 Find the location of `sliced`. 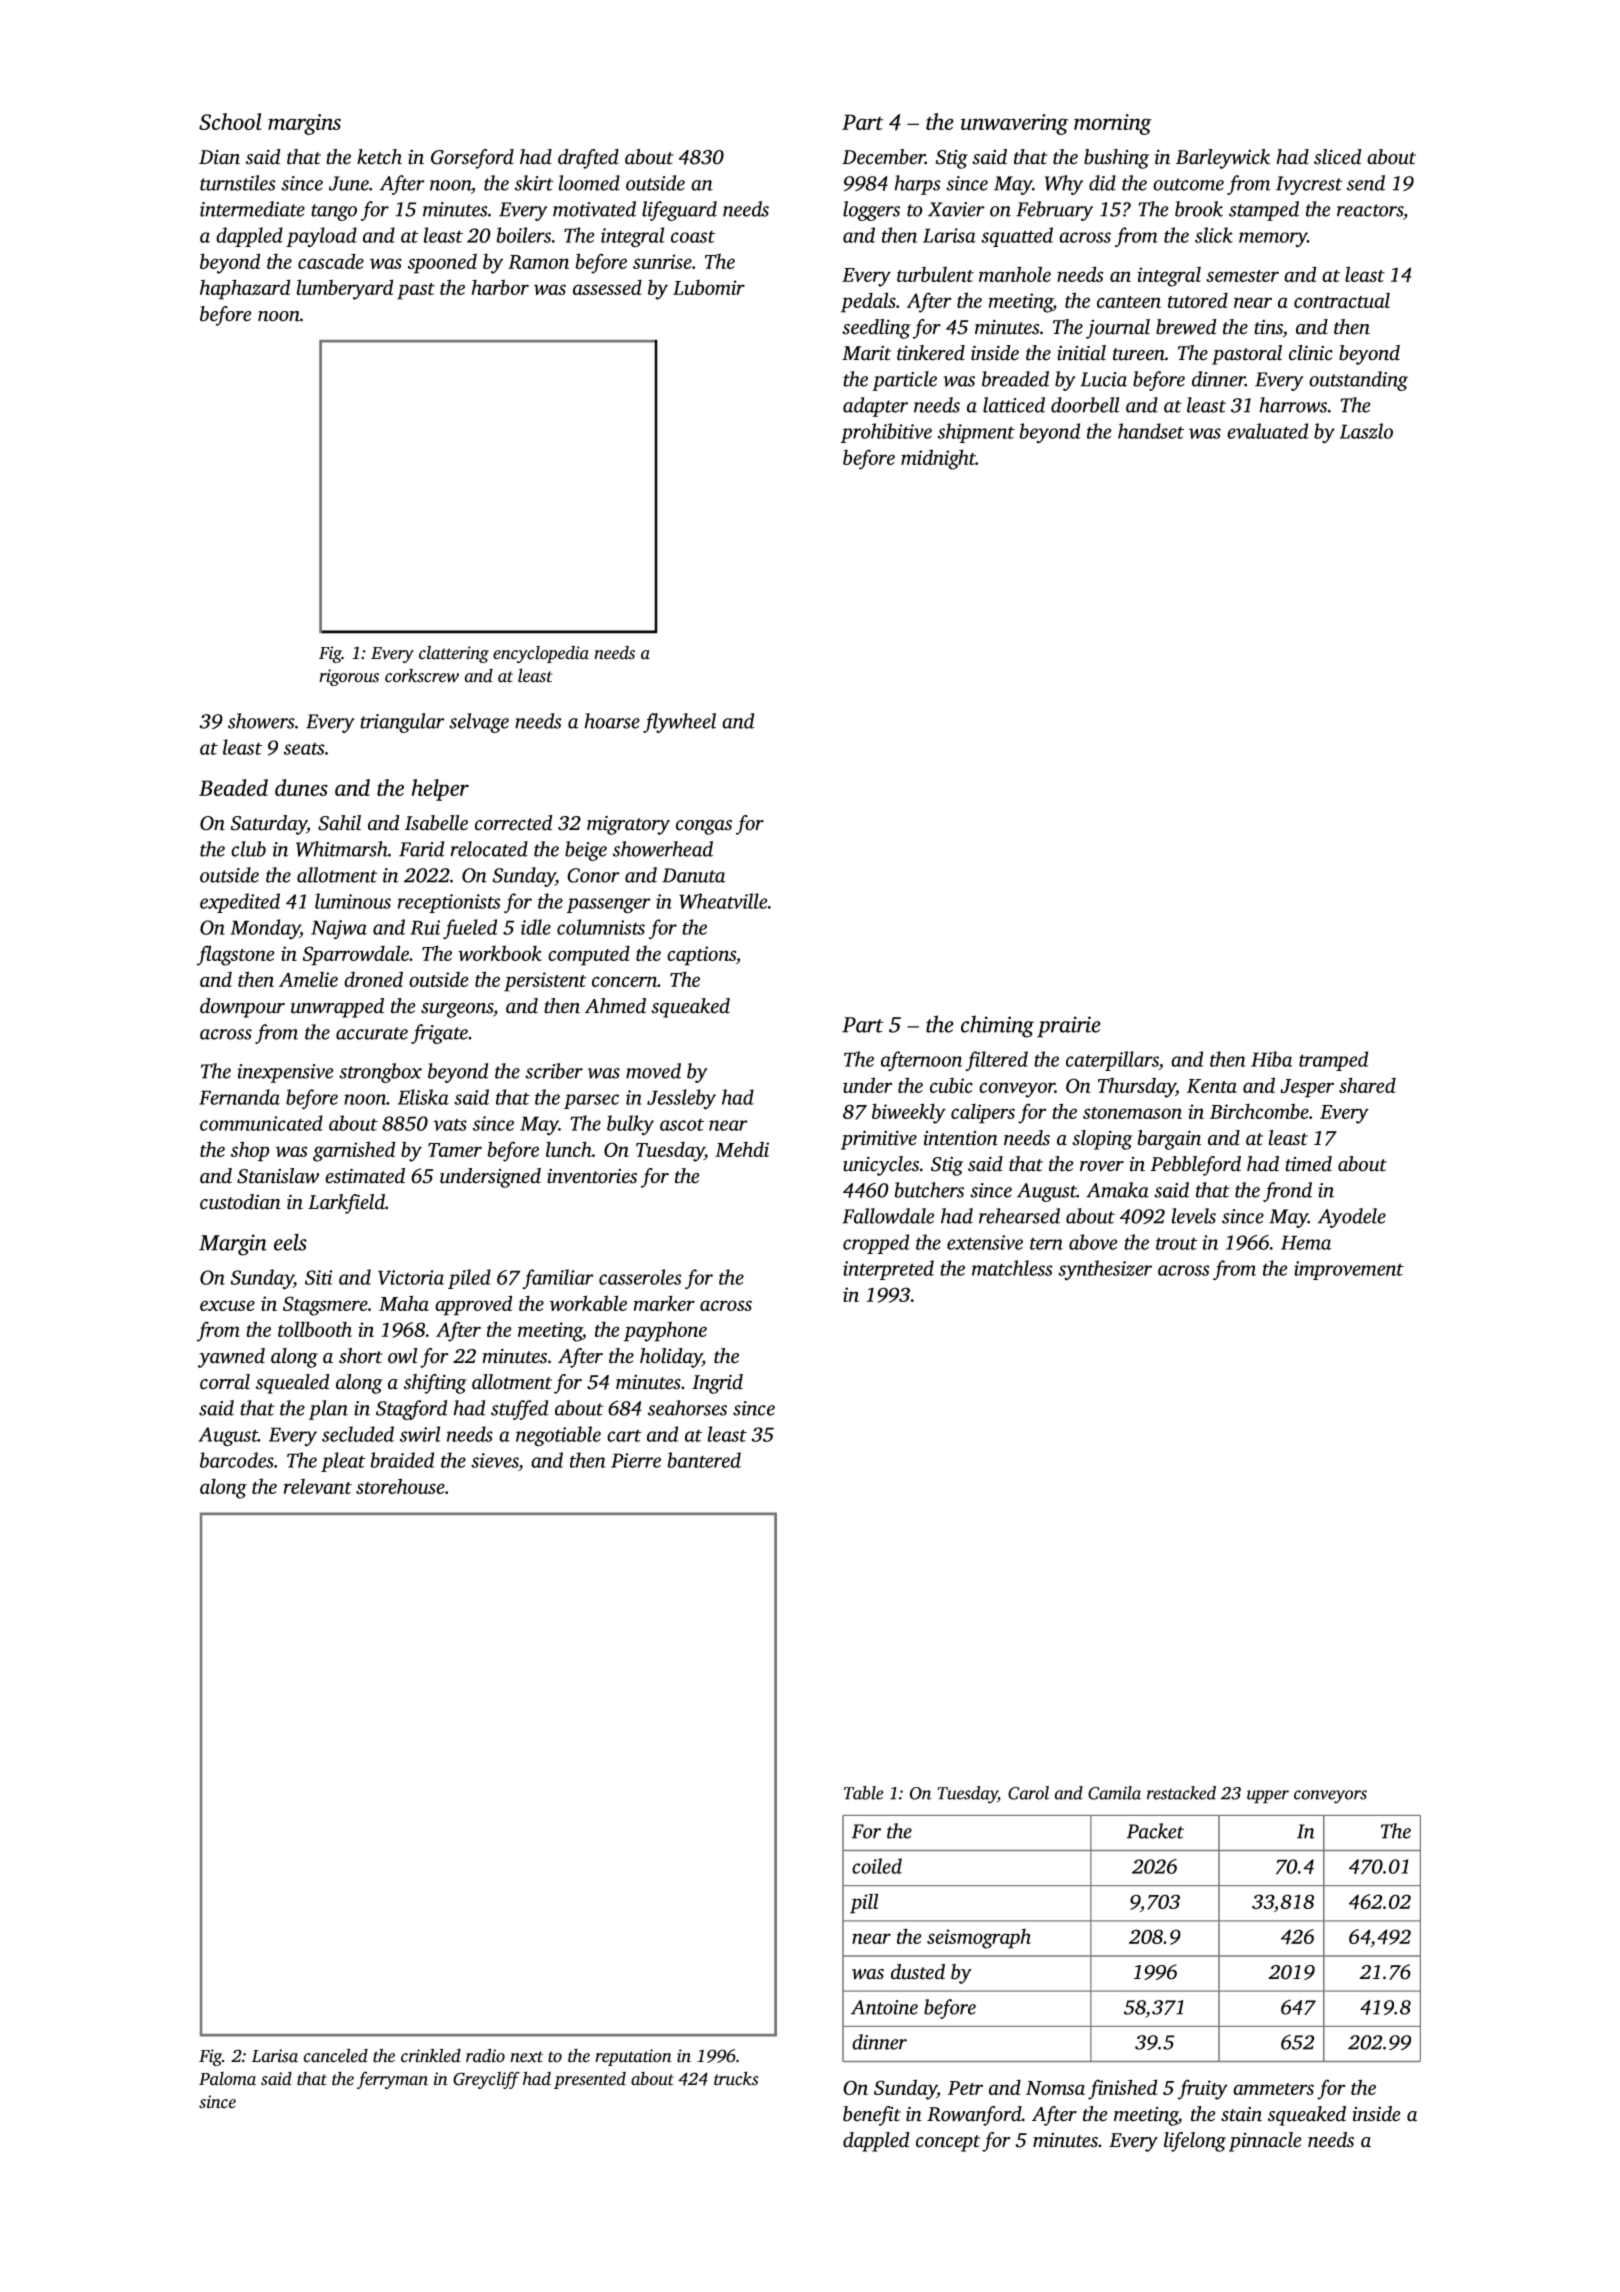

sliced is located at coordinates (1338, 157).
